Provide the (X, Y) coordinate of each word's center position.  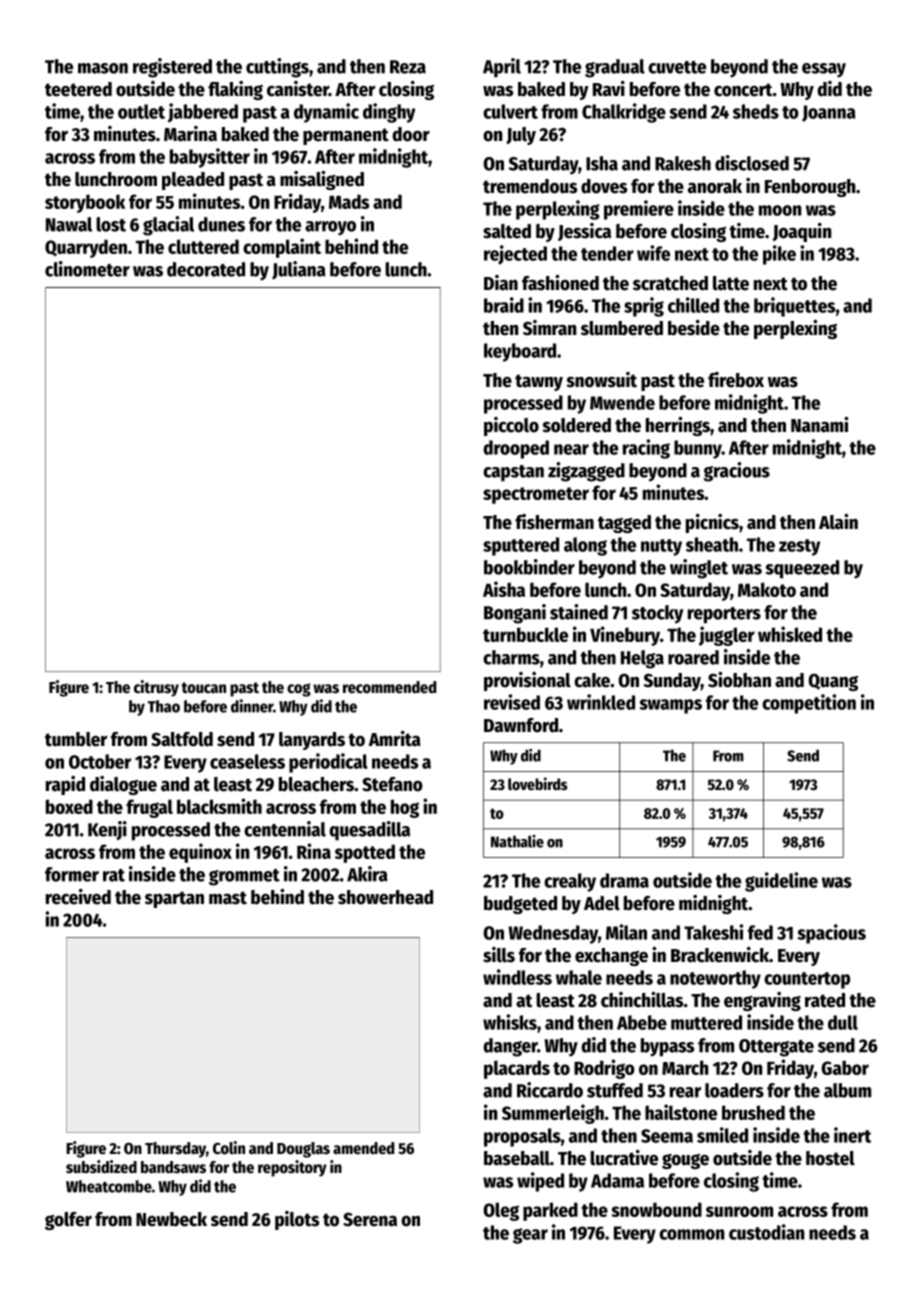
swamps (670, 706)
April (502, 68)
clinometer (87, 269)
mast (228, 898)
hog (405, 808)
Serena (370, 1219)
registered (172, 68)
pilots (297, 1220)
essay (824, 70)
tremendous (530, 186)
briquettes (794, 307)
